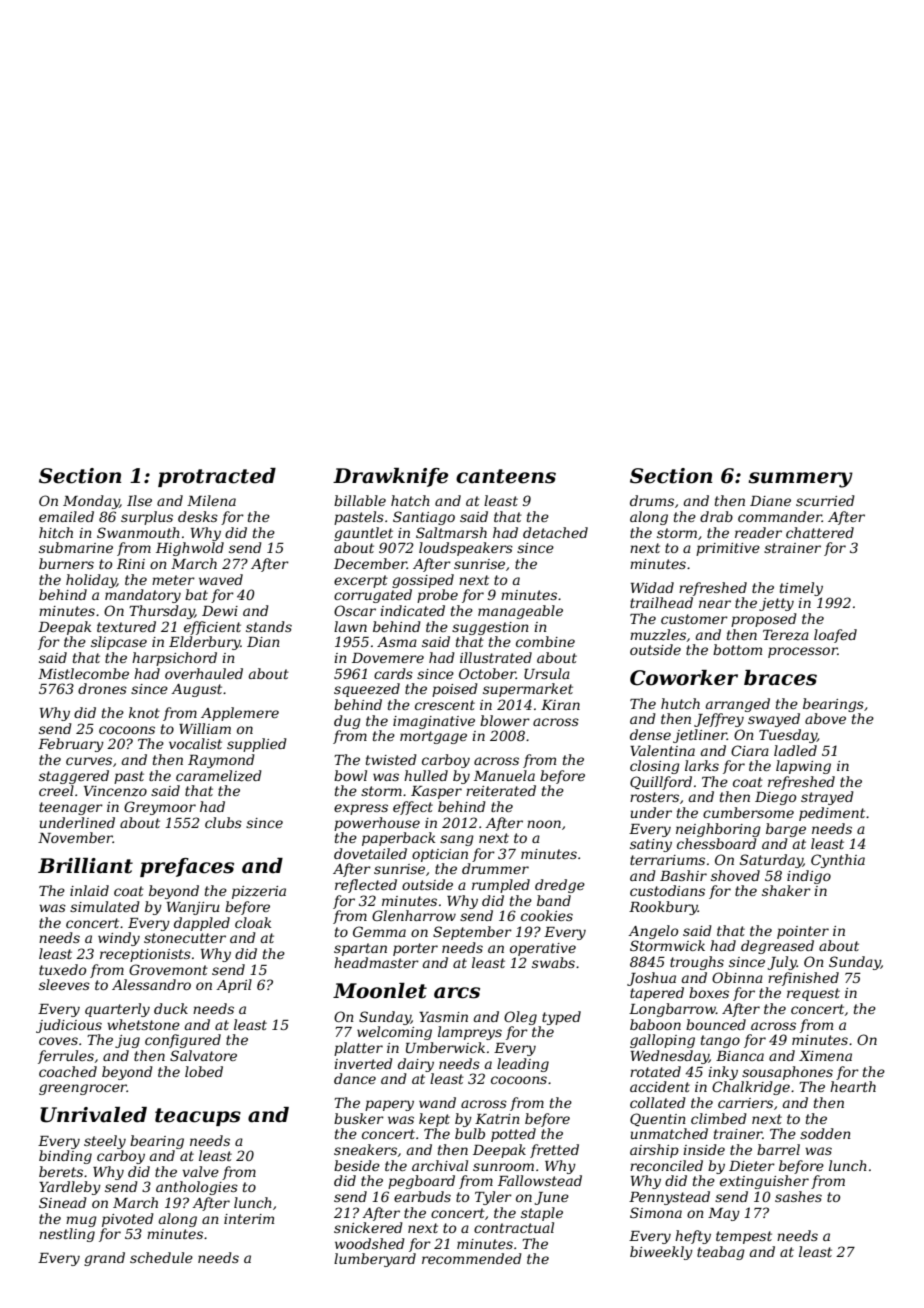 The image size is (924, 1308). Describe the element at coordinates (139, 500) in the image. I see `Ilse` at that location.
